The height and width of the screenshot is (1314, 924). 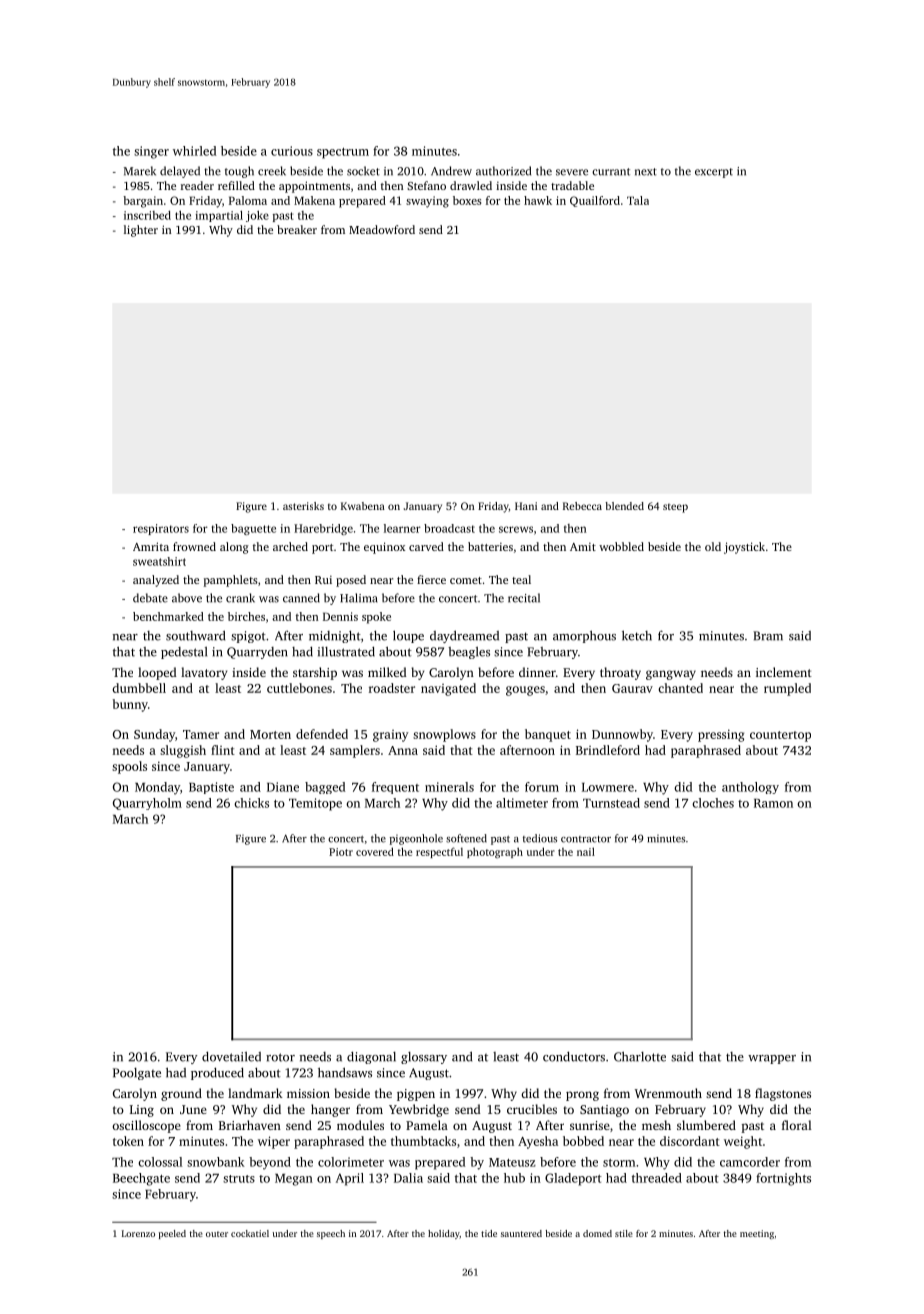 What do you see at coordinates (363, 506) in the screenshot?
I see `Kwabena` at bounding box center [363, 506].
